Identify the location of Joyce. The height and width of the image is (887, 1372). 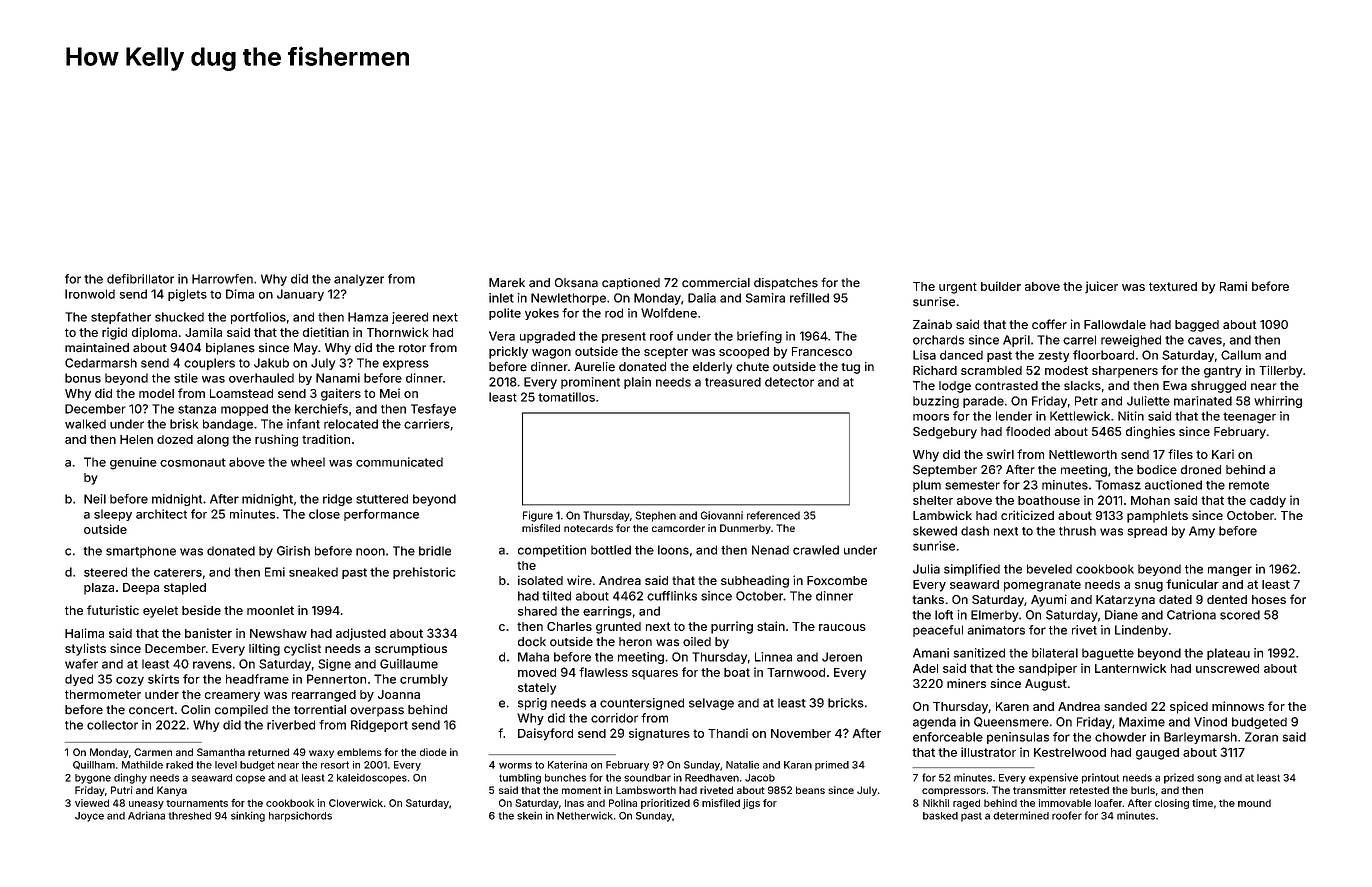
(89, 817).
